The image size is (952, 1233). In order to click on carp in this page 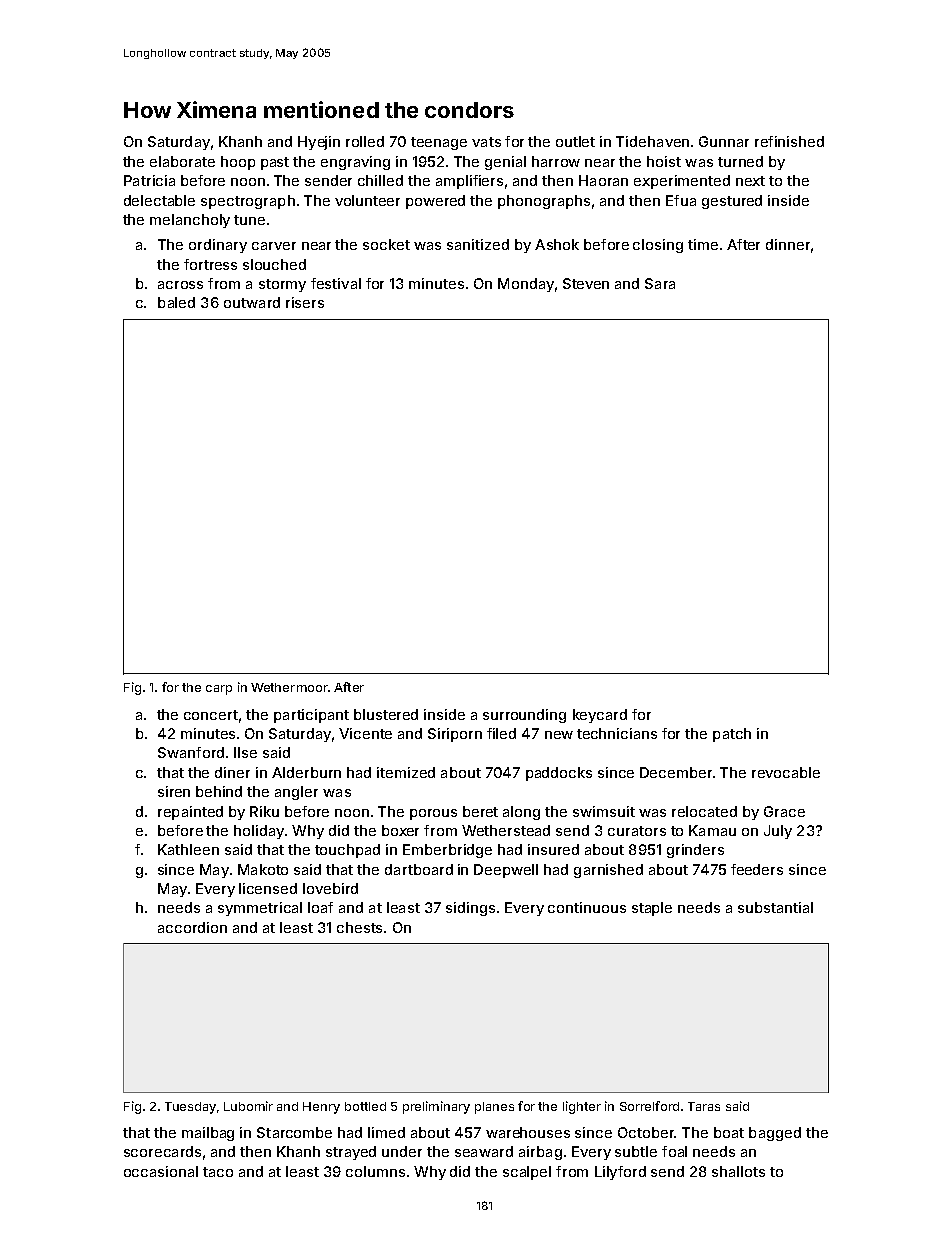, I will do `click(219, 690)`.
